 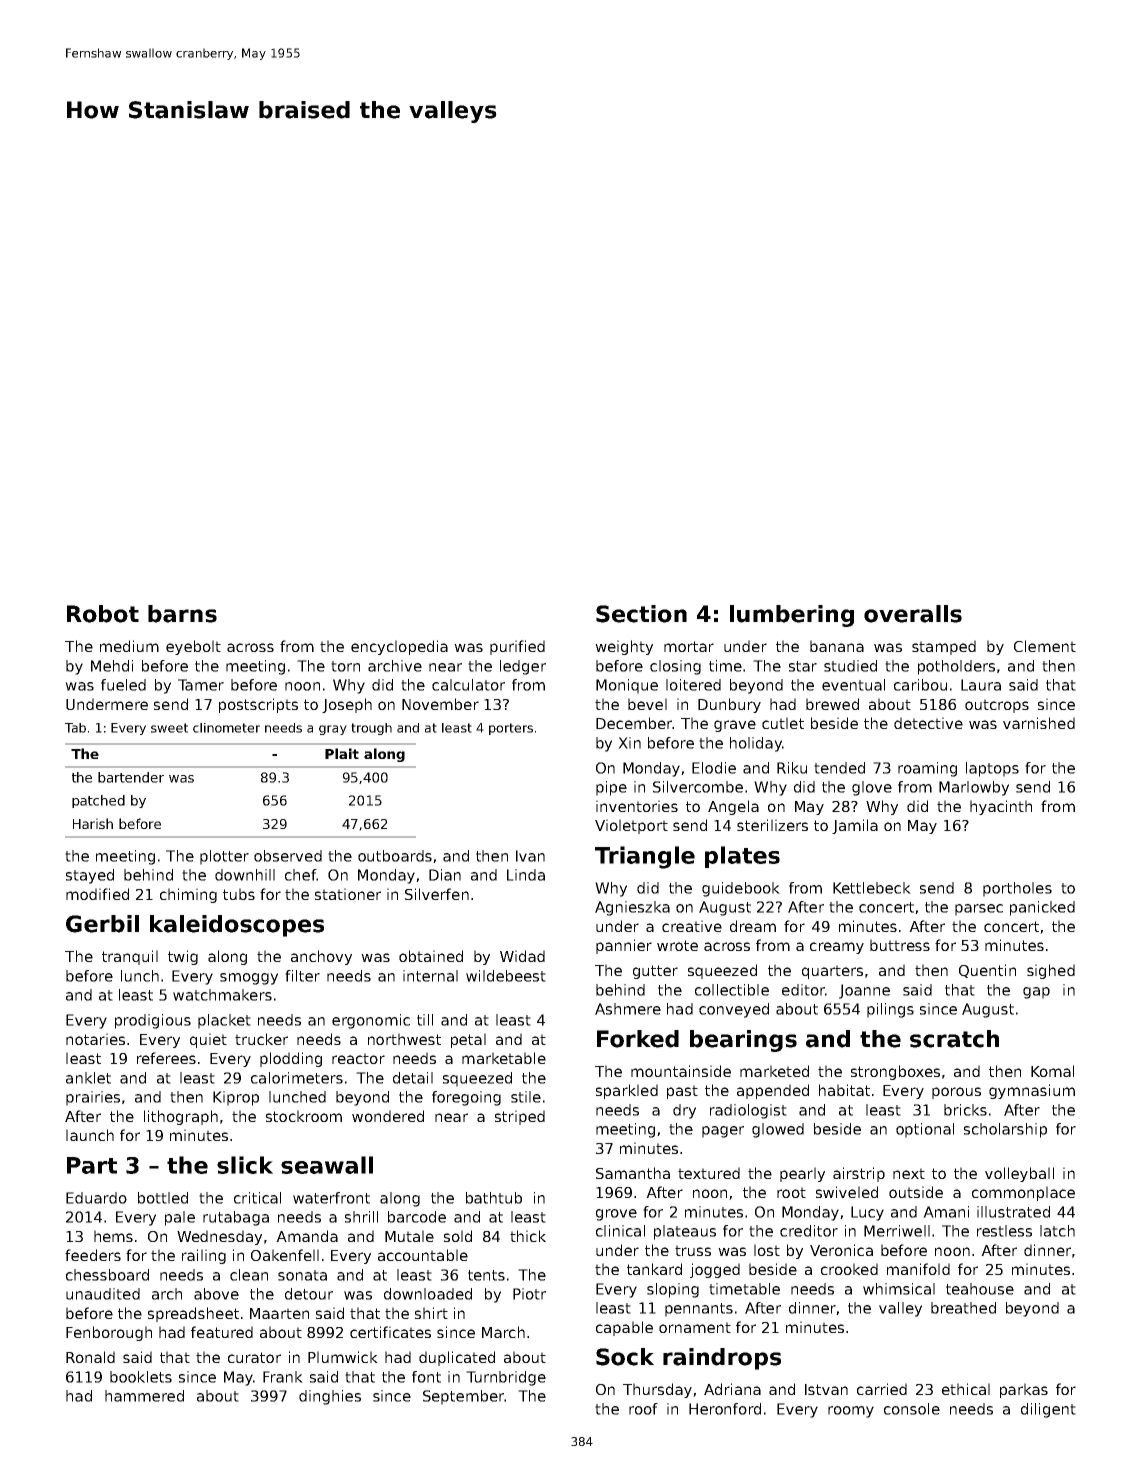 I want to click on Laura, so click(x=981, y=685).
